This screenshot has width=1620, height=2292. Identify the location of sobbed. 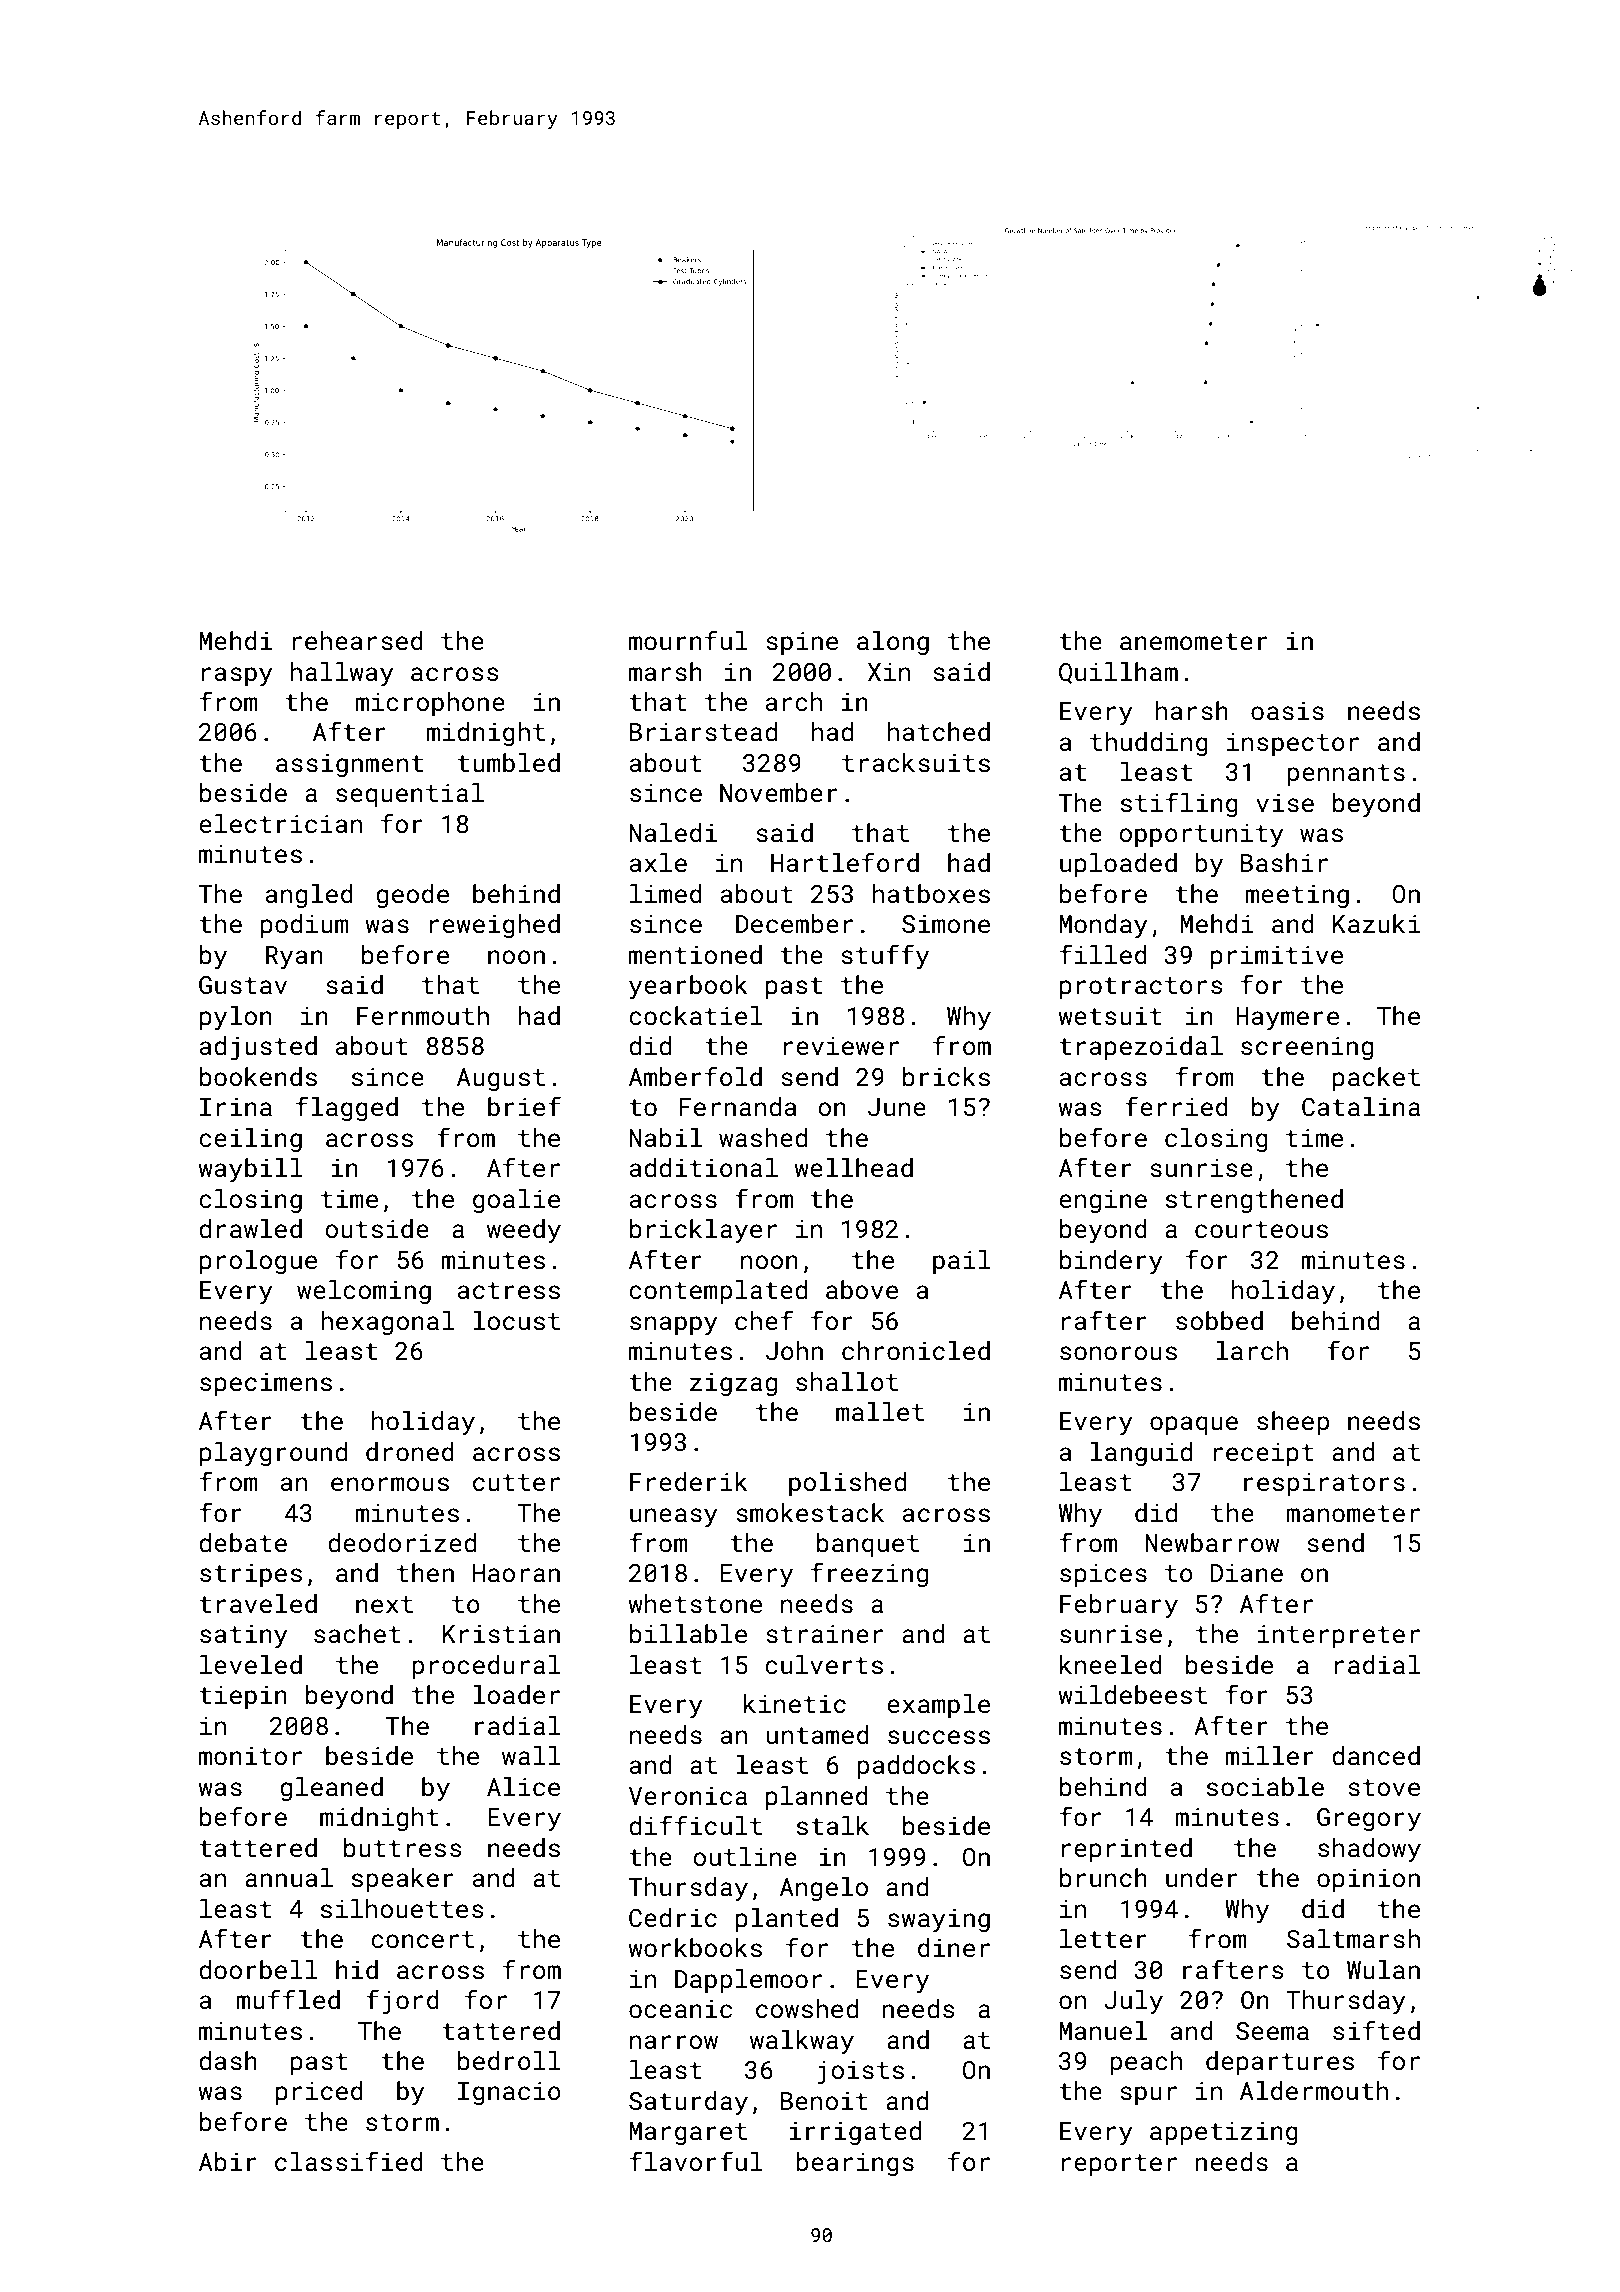
(1219, 1321).
